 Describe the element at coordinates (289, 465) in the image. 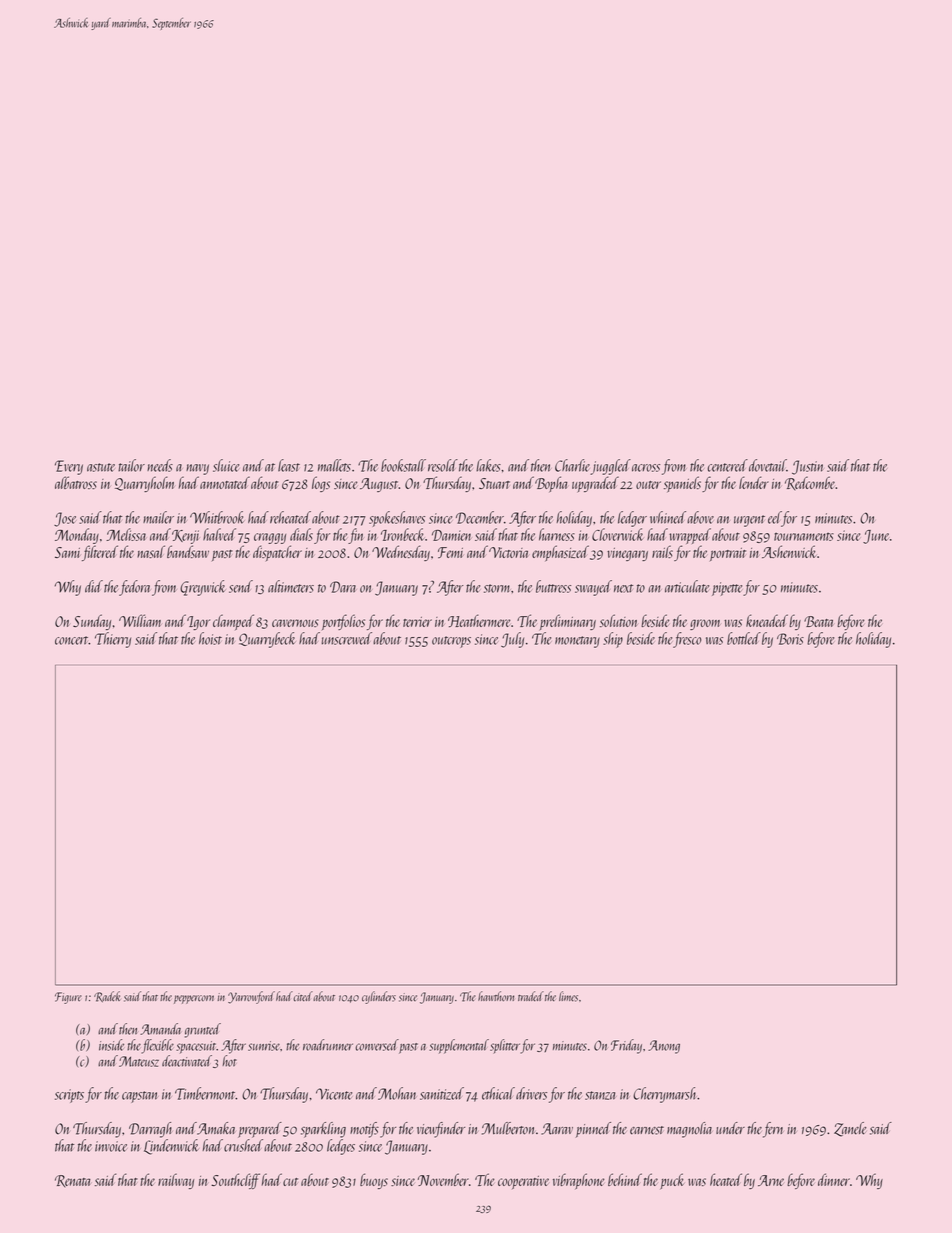

I see `least` at that location.
